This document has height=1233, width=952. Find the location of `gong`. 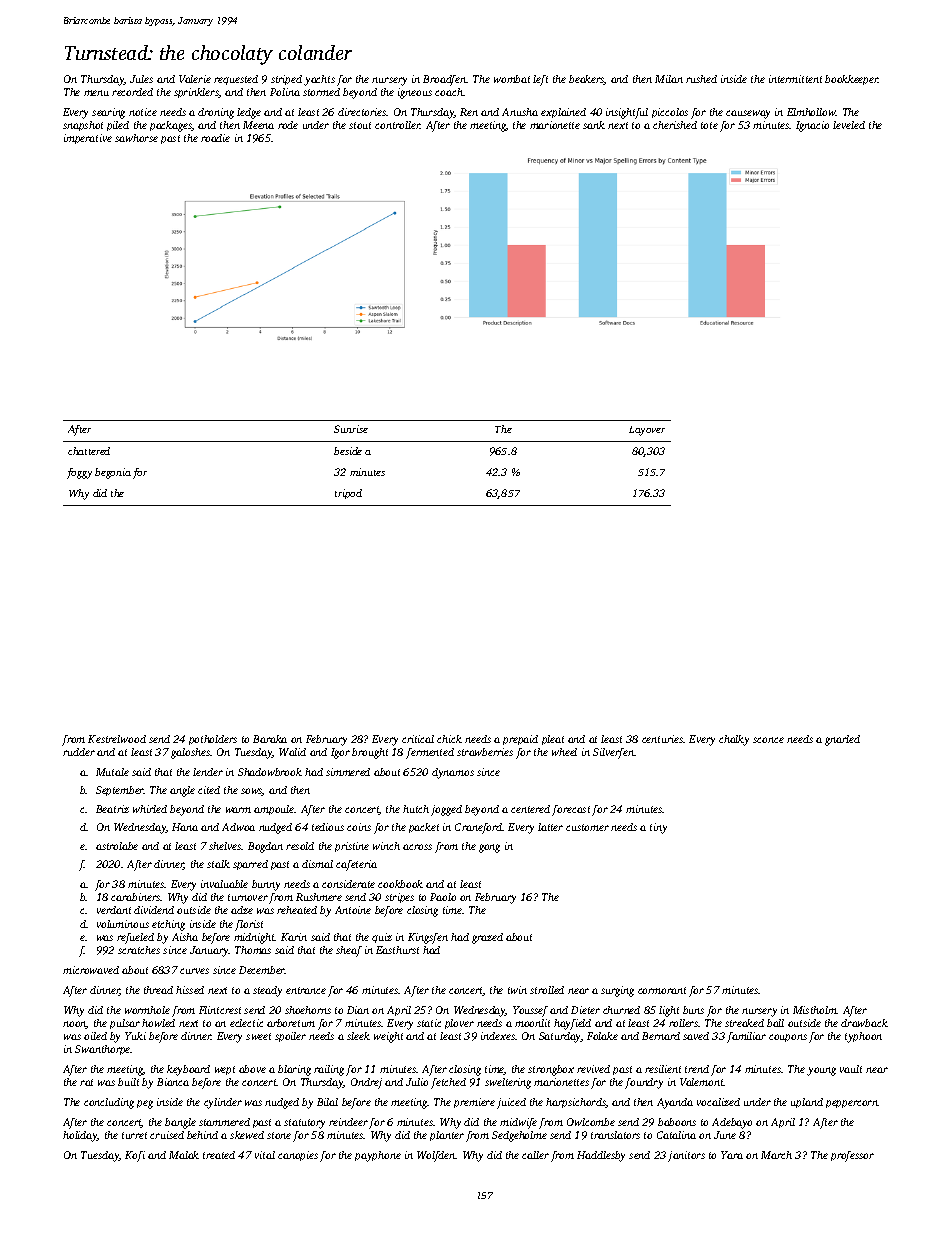

gong is located at coordinates (489, 848).
